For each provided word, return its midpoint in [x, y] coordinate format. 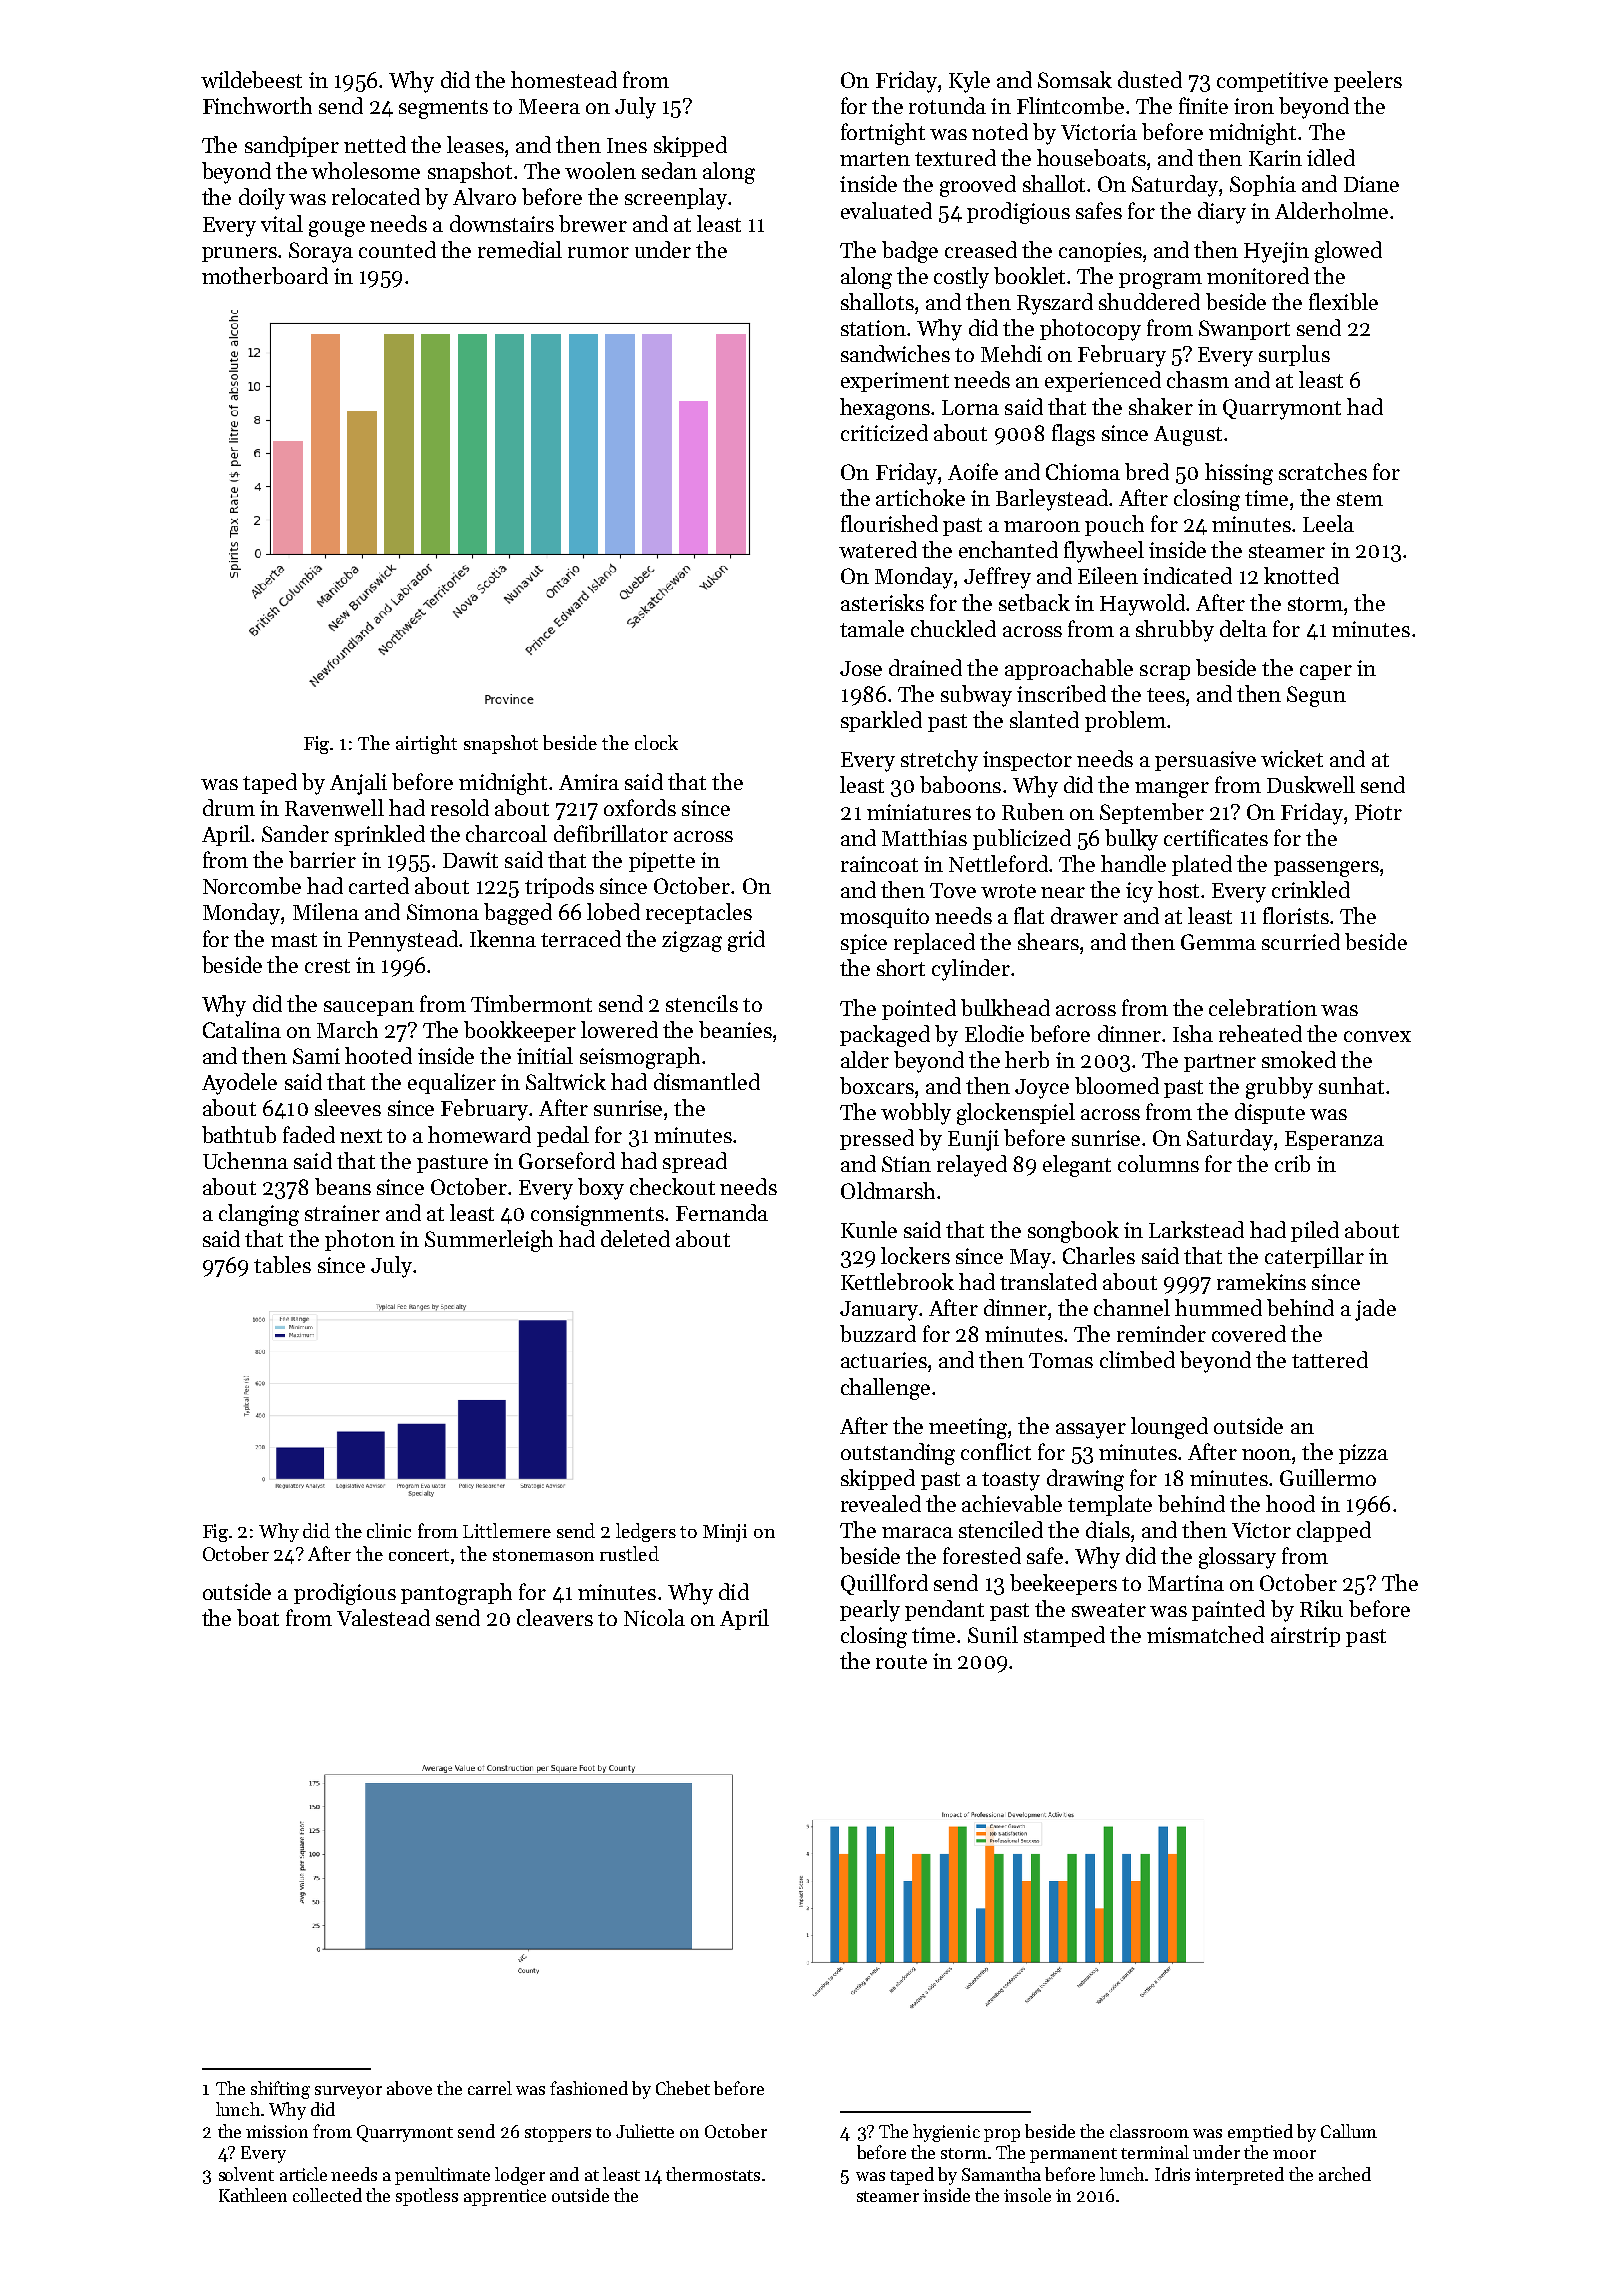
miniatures [919, 812]
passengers [1326, 869]
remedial [520, 249]
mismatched [1205, 1634]
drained [925, 667]
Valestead [383, 1617]
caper [1326, 672]
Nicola [654, 1617]
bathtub [239, 1134]
